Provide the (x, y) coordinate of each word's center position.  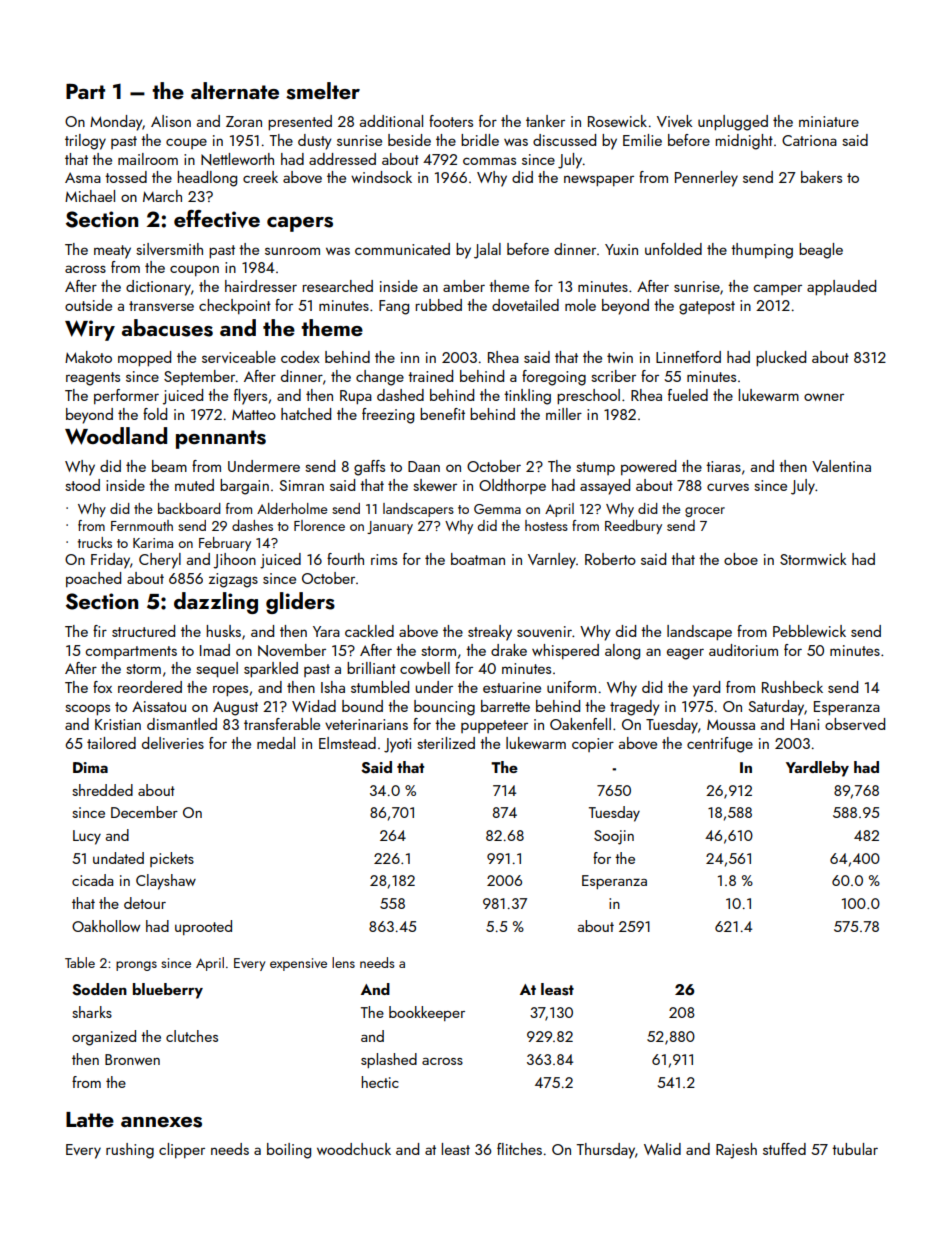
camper (777, 289)
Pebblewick (809, 631)
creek (260, 177)
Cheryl (160, 561)
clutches (192, 1036)
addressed (342, 159)
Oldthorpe (512, 486)
